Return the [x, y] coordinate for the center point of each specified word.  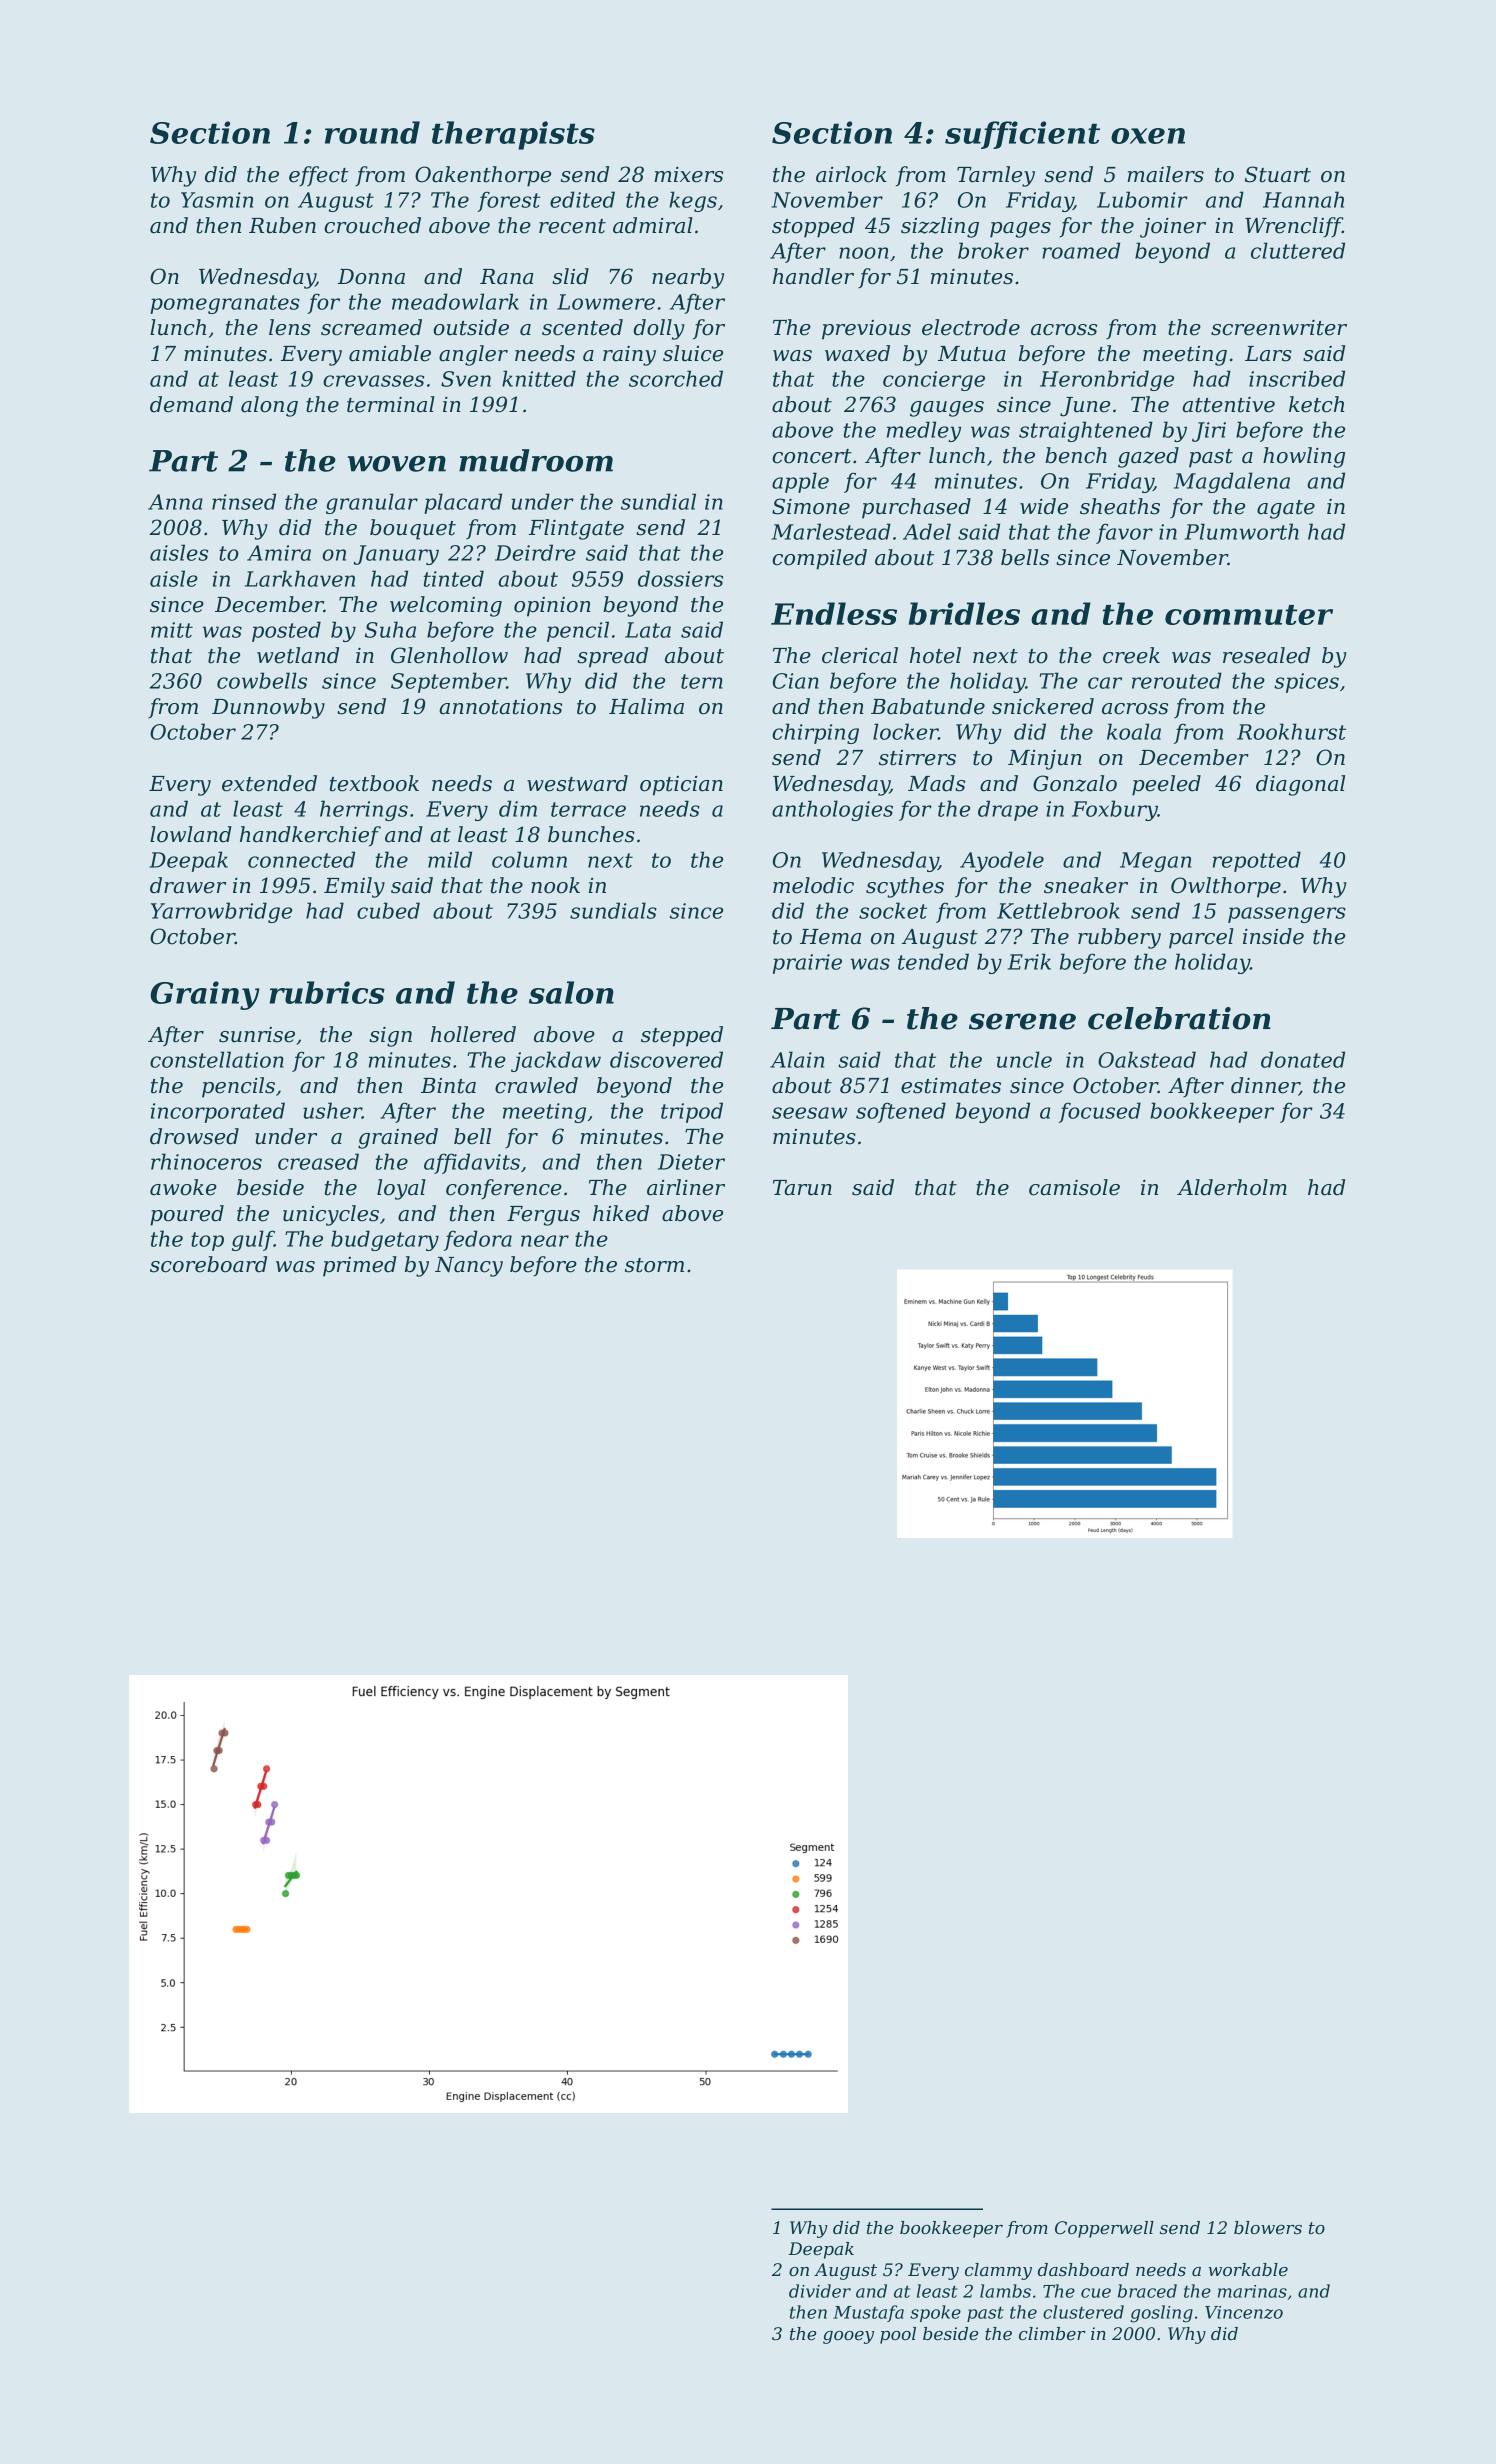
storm [654, 1265]
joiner [1173, 228]
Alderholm [1232, 1187]
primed [360, 1266]
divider [820, 2291]
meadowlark [455, 301]
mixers [688, 175]
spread [612, 657]
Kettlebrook [1058, 910]
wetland [298, 655]
